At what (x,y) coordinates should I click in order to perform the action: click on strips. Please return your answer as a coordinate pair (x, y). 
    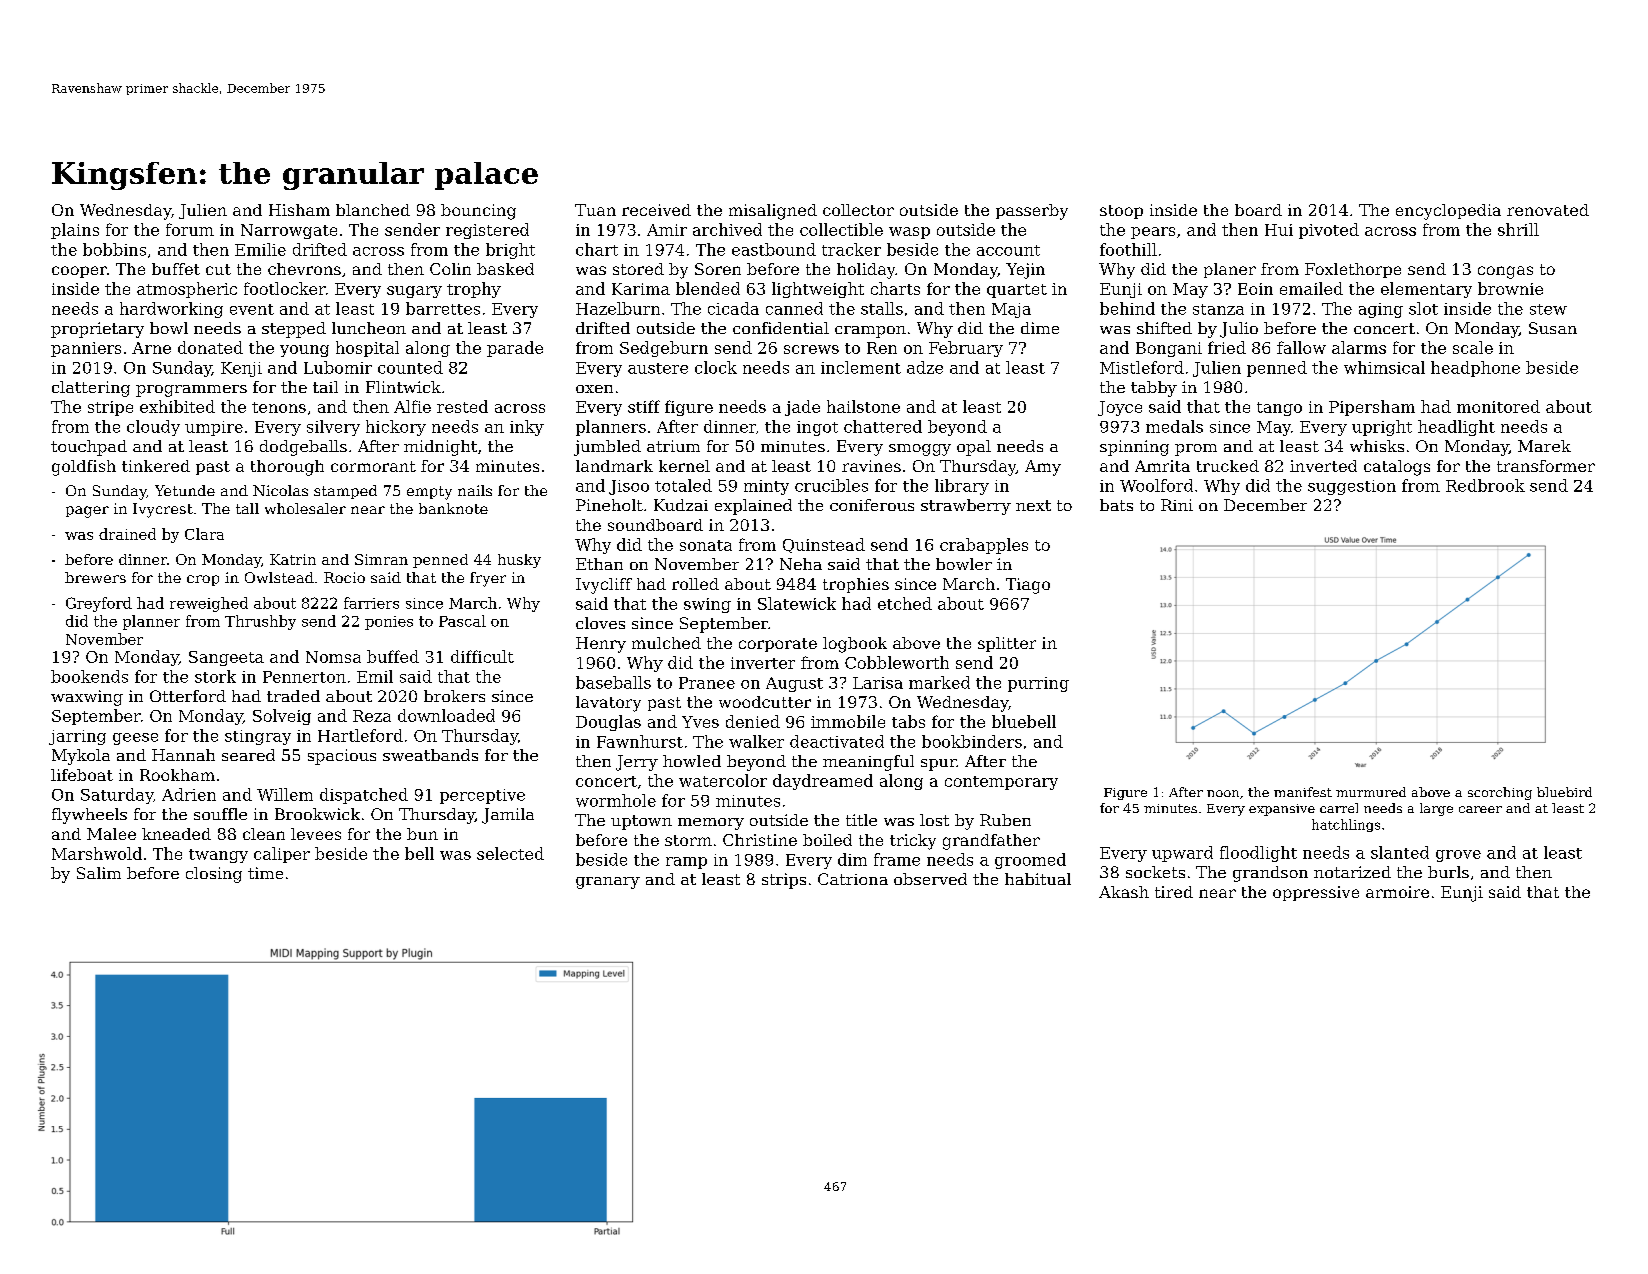
    Looking at the image, I should click on (784, 881).
